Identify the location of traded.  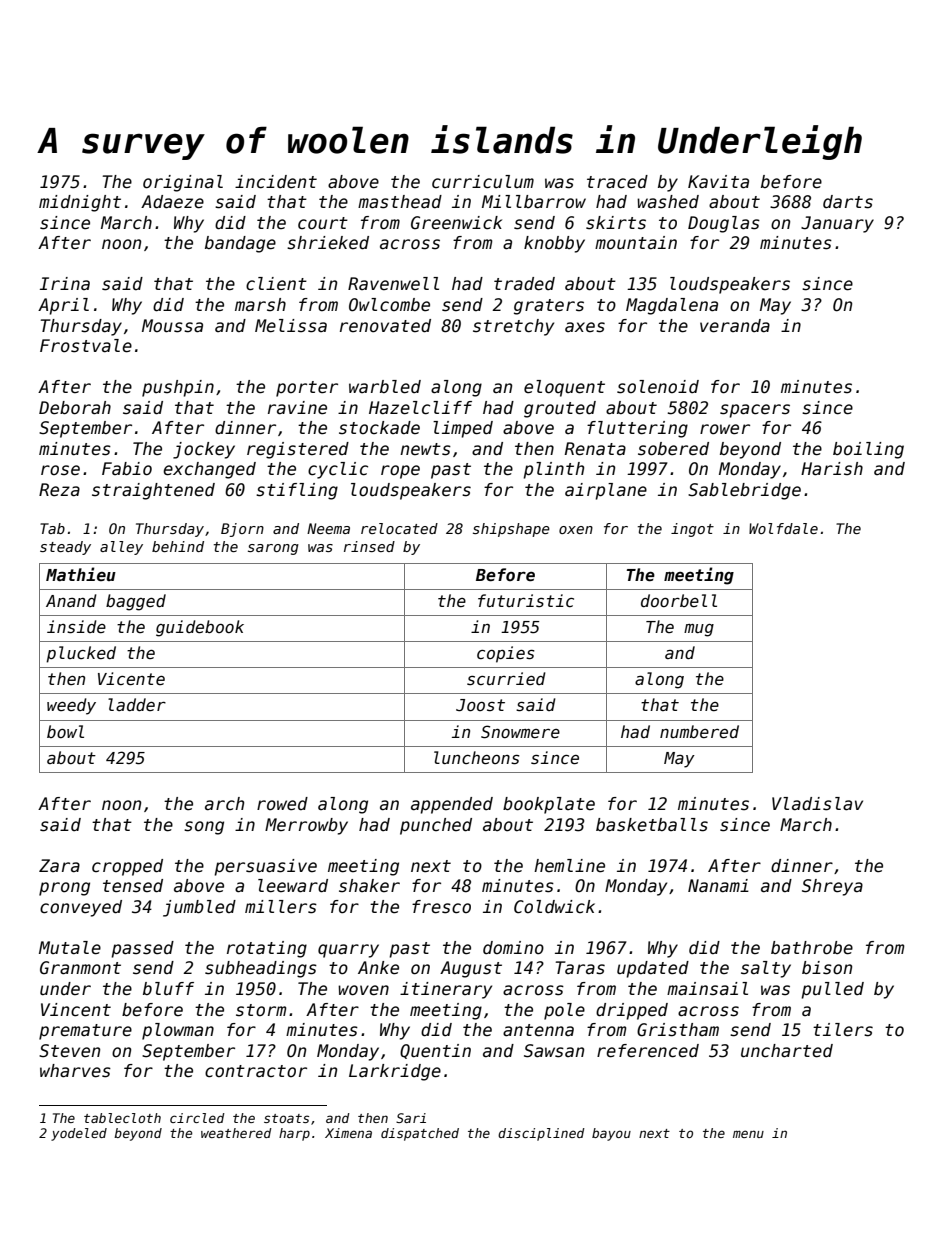
(524, 284).
